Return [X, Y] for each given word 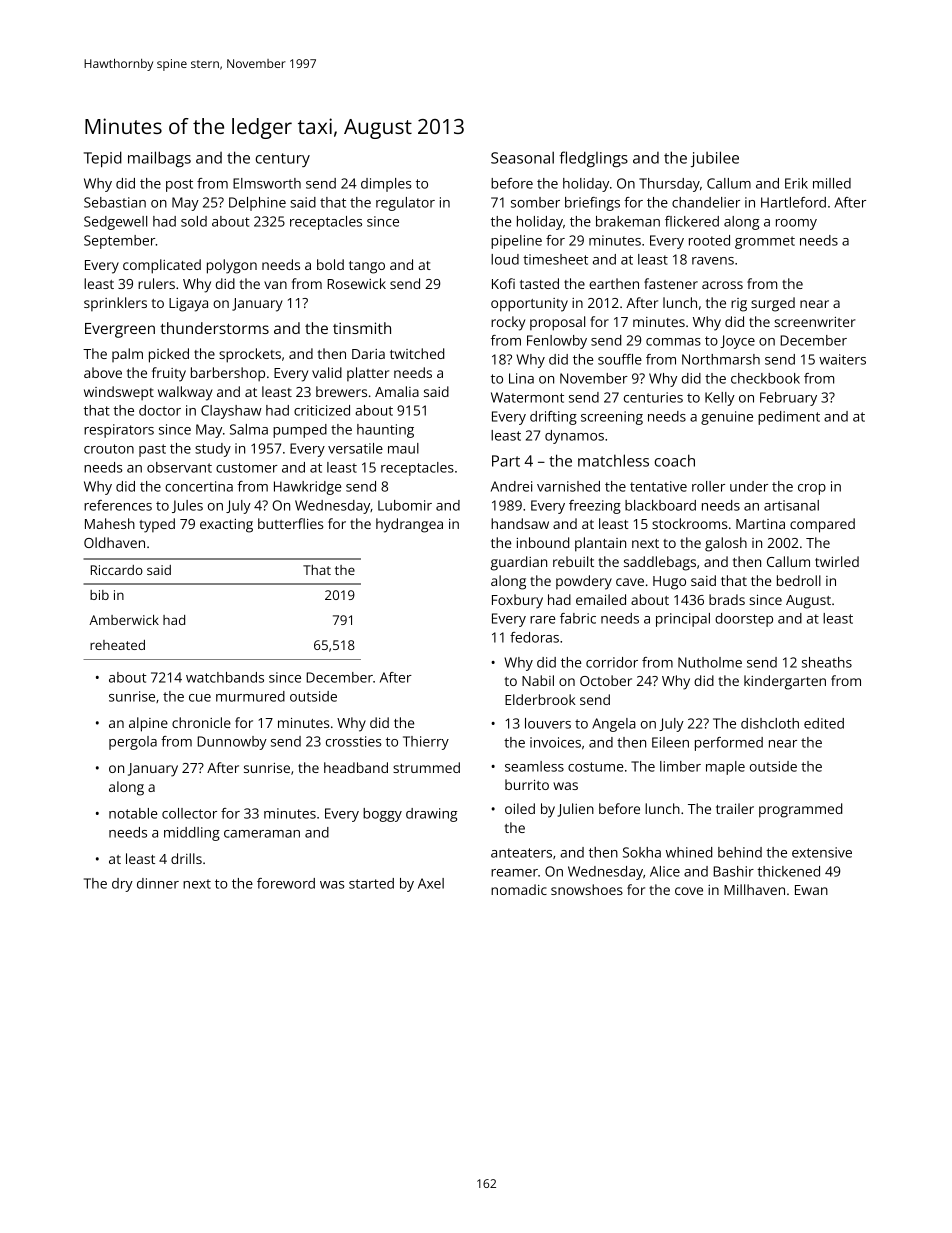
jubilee [715, 159]
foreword [286, 883]
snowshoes [587, 889]
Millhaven [754, 889]
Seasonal [522, 157]
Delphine [257, 204]
